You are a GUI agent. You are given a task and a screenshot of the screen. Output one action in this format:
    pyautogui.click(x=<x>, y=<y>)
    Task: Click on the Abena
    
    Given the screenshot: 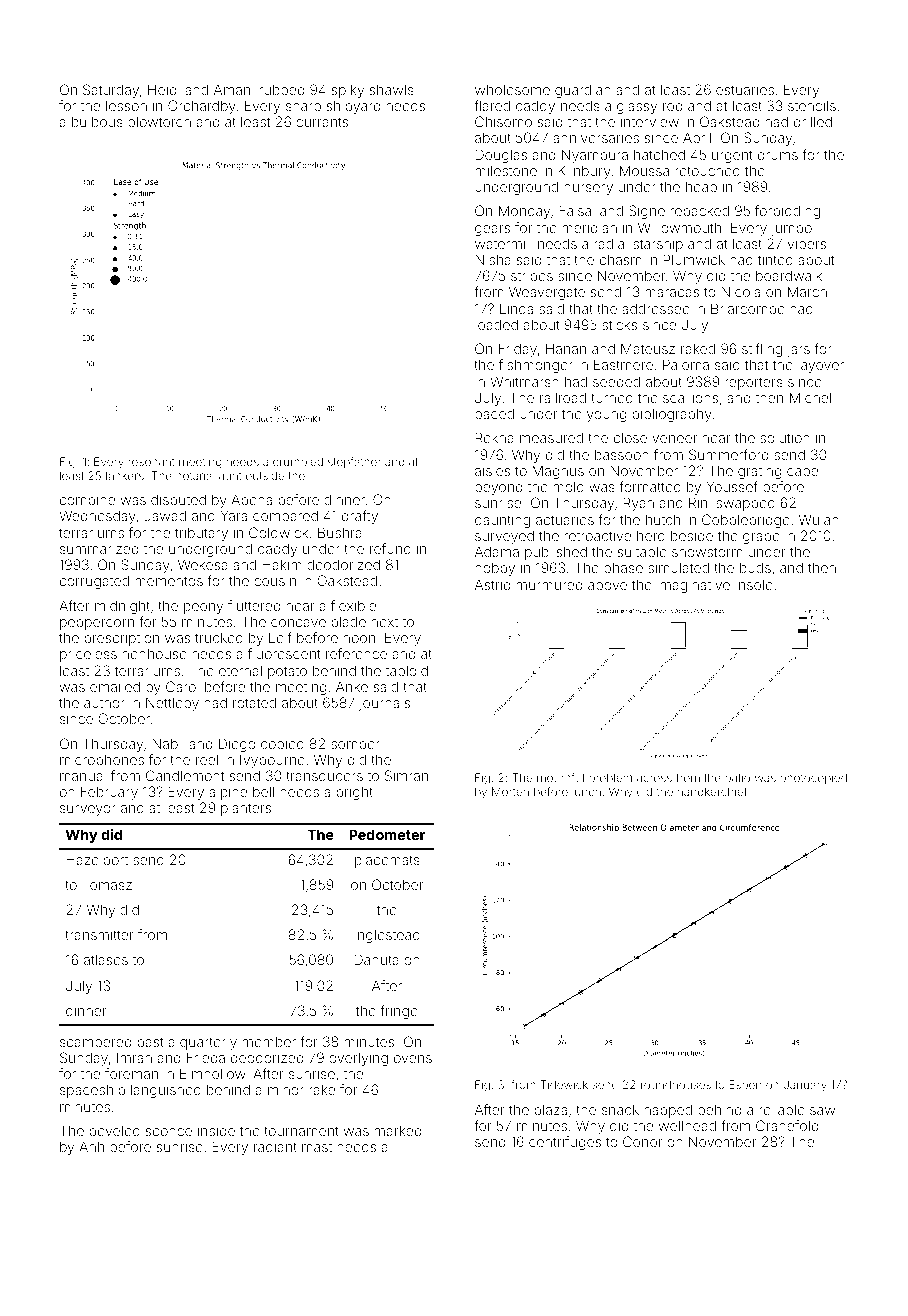 What is the action you would take?
    pyautogui.click(x=251, y=499)
